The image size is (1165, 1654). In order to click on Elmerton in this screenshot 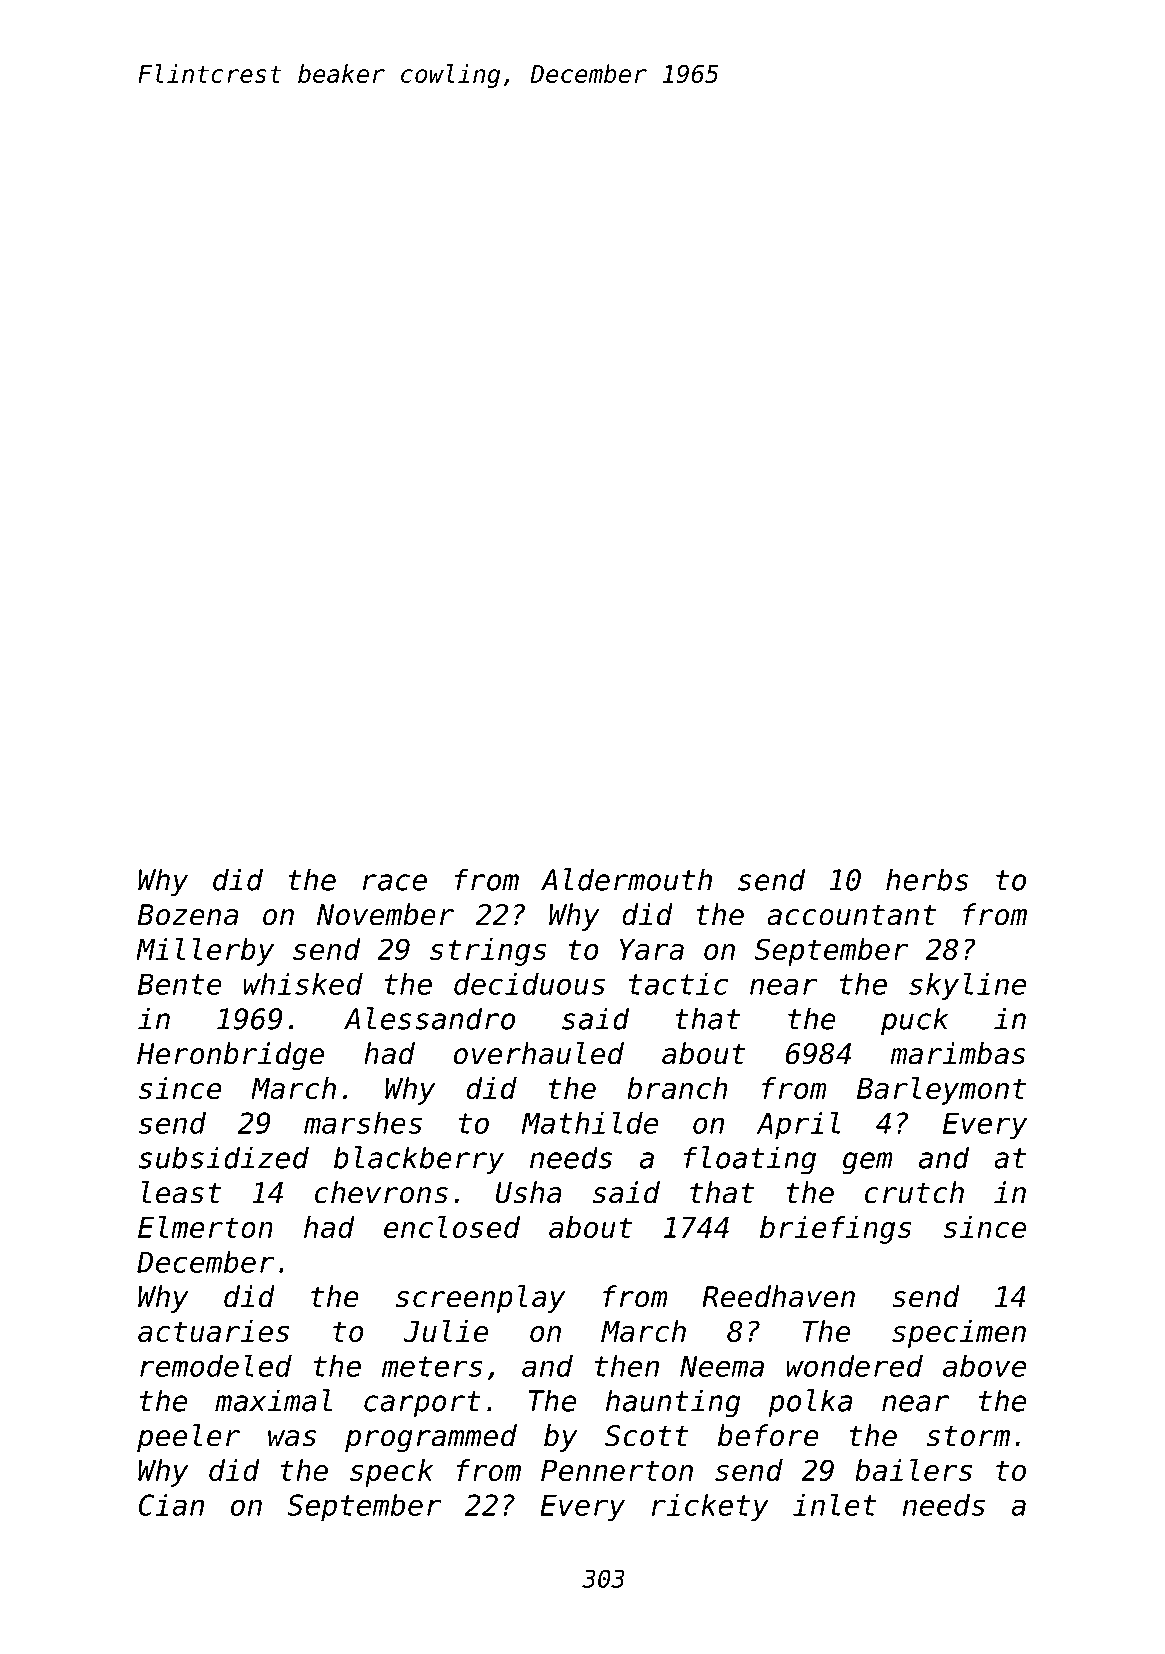, I will do `click(205, 1227)`.
